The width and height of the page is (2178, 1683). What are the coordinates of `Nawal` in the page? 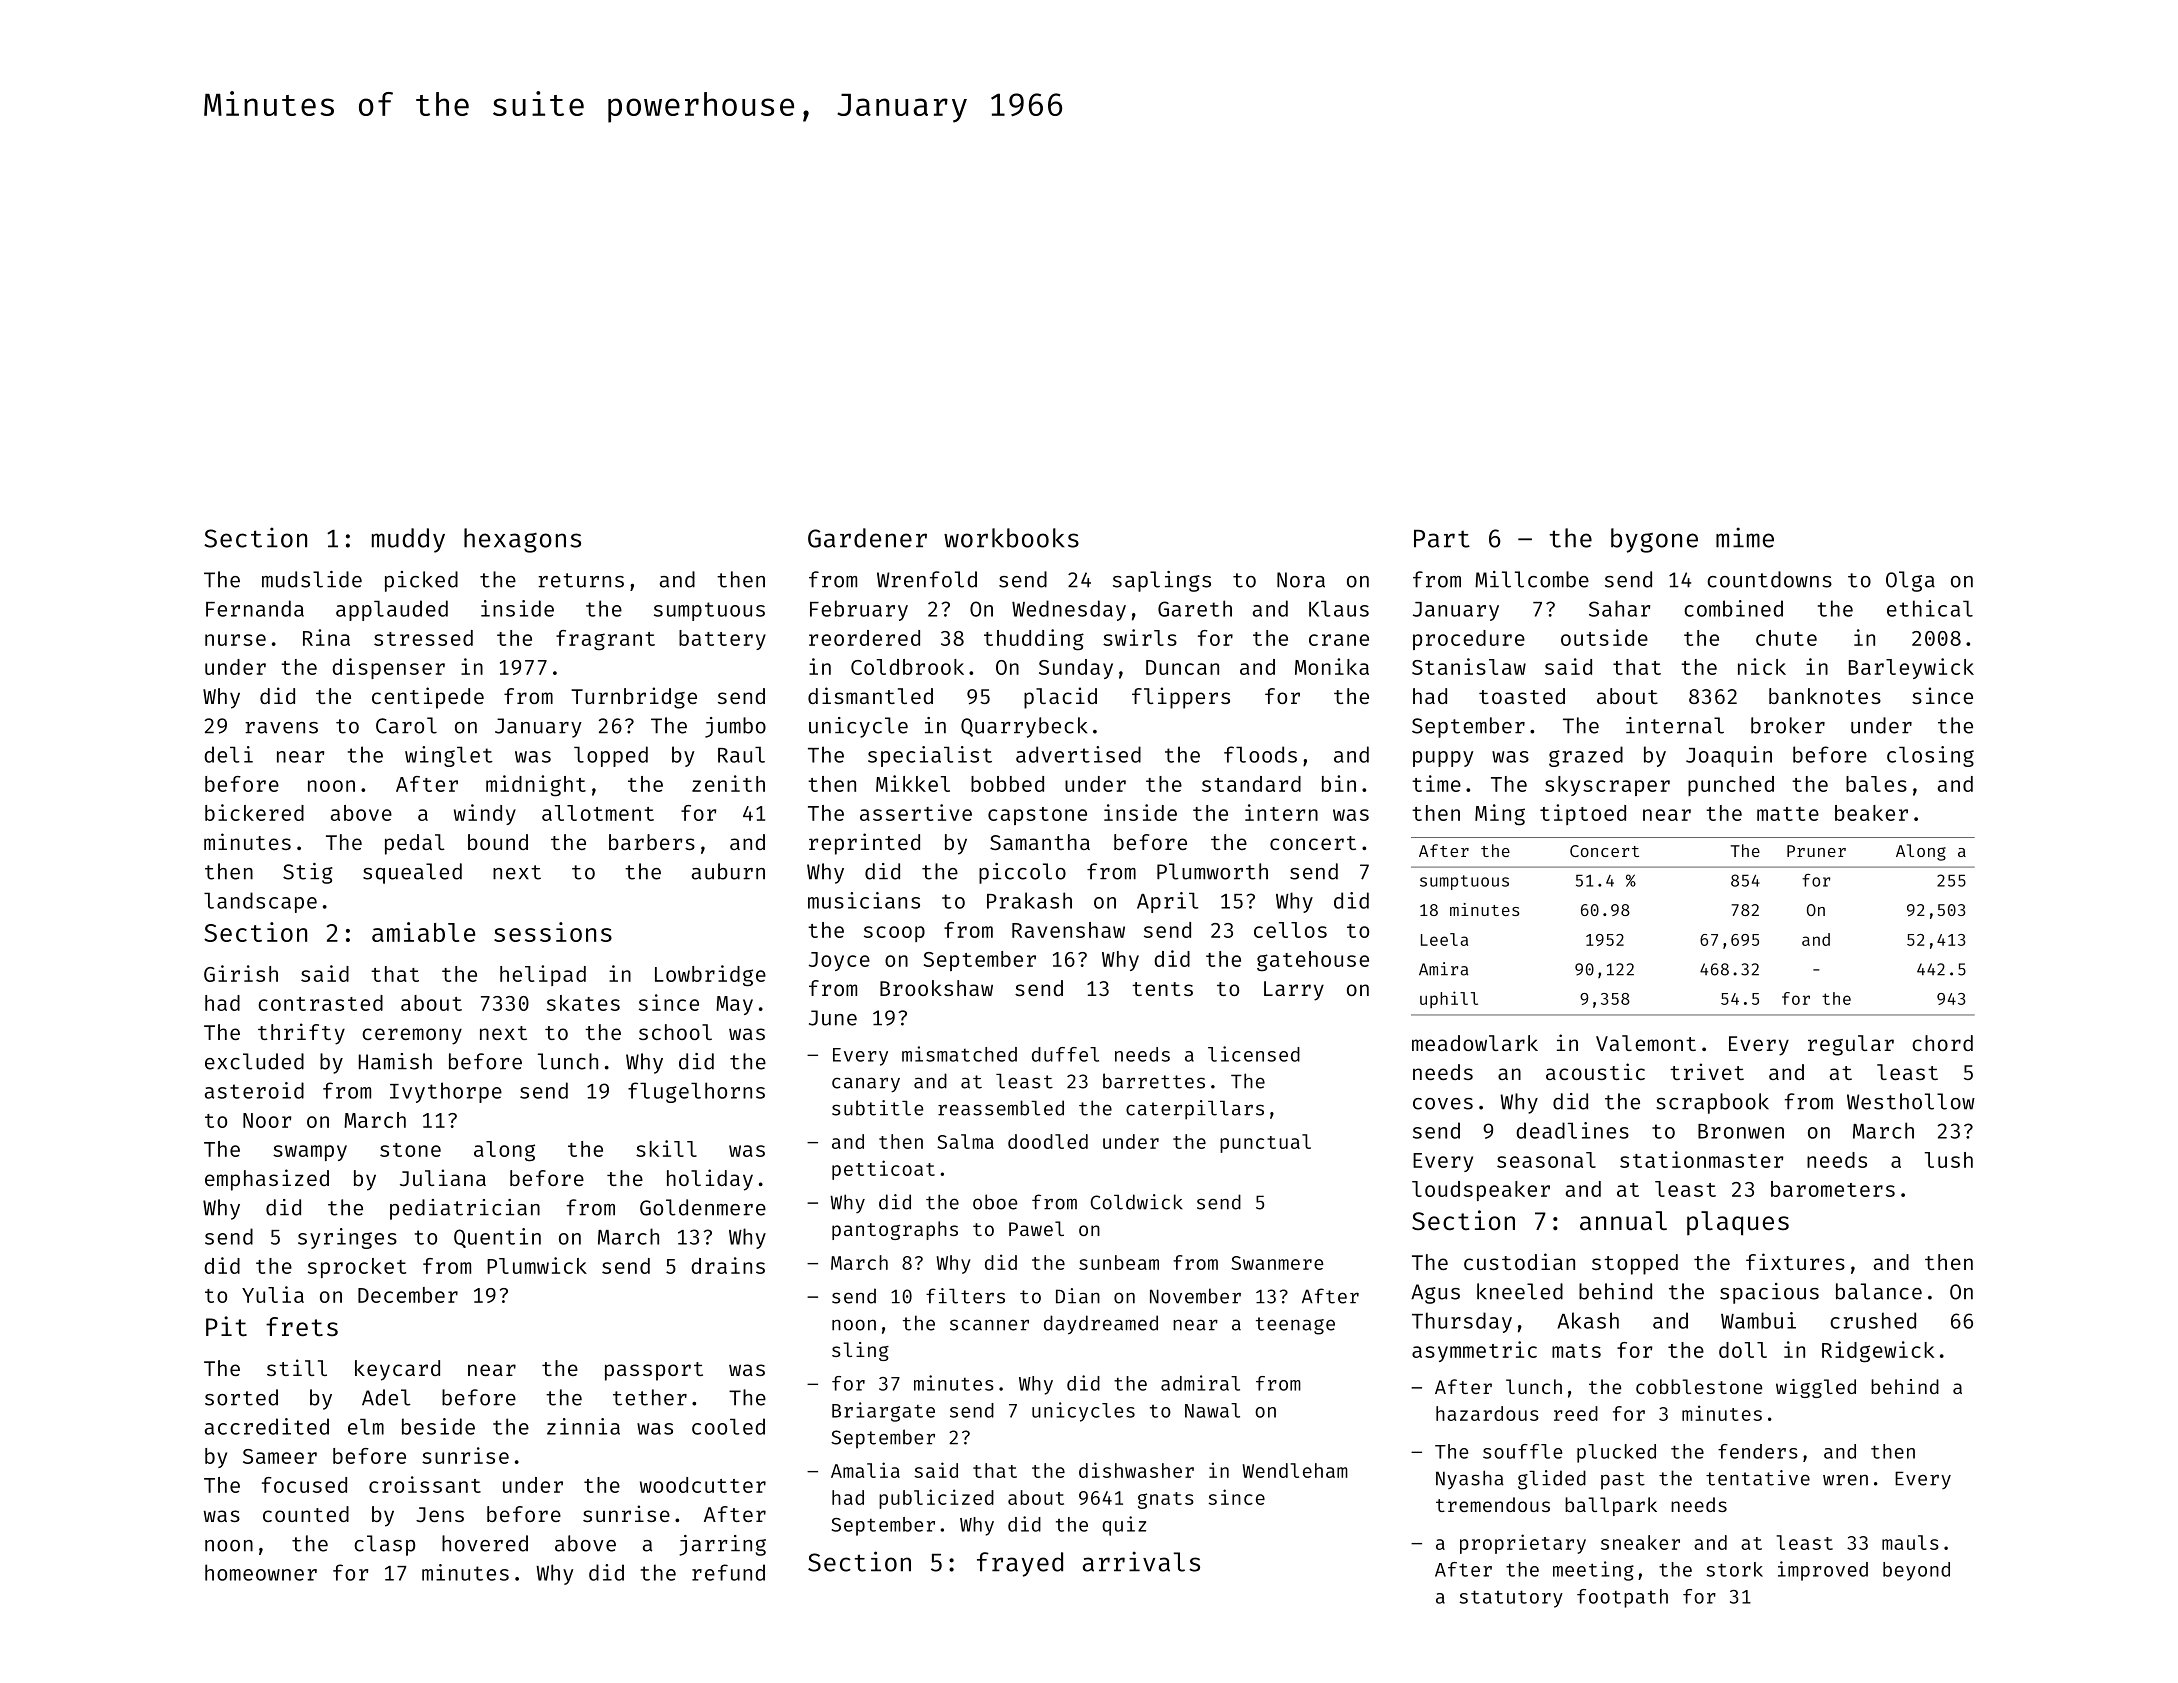 It's located at (1212, 1410).
